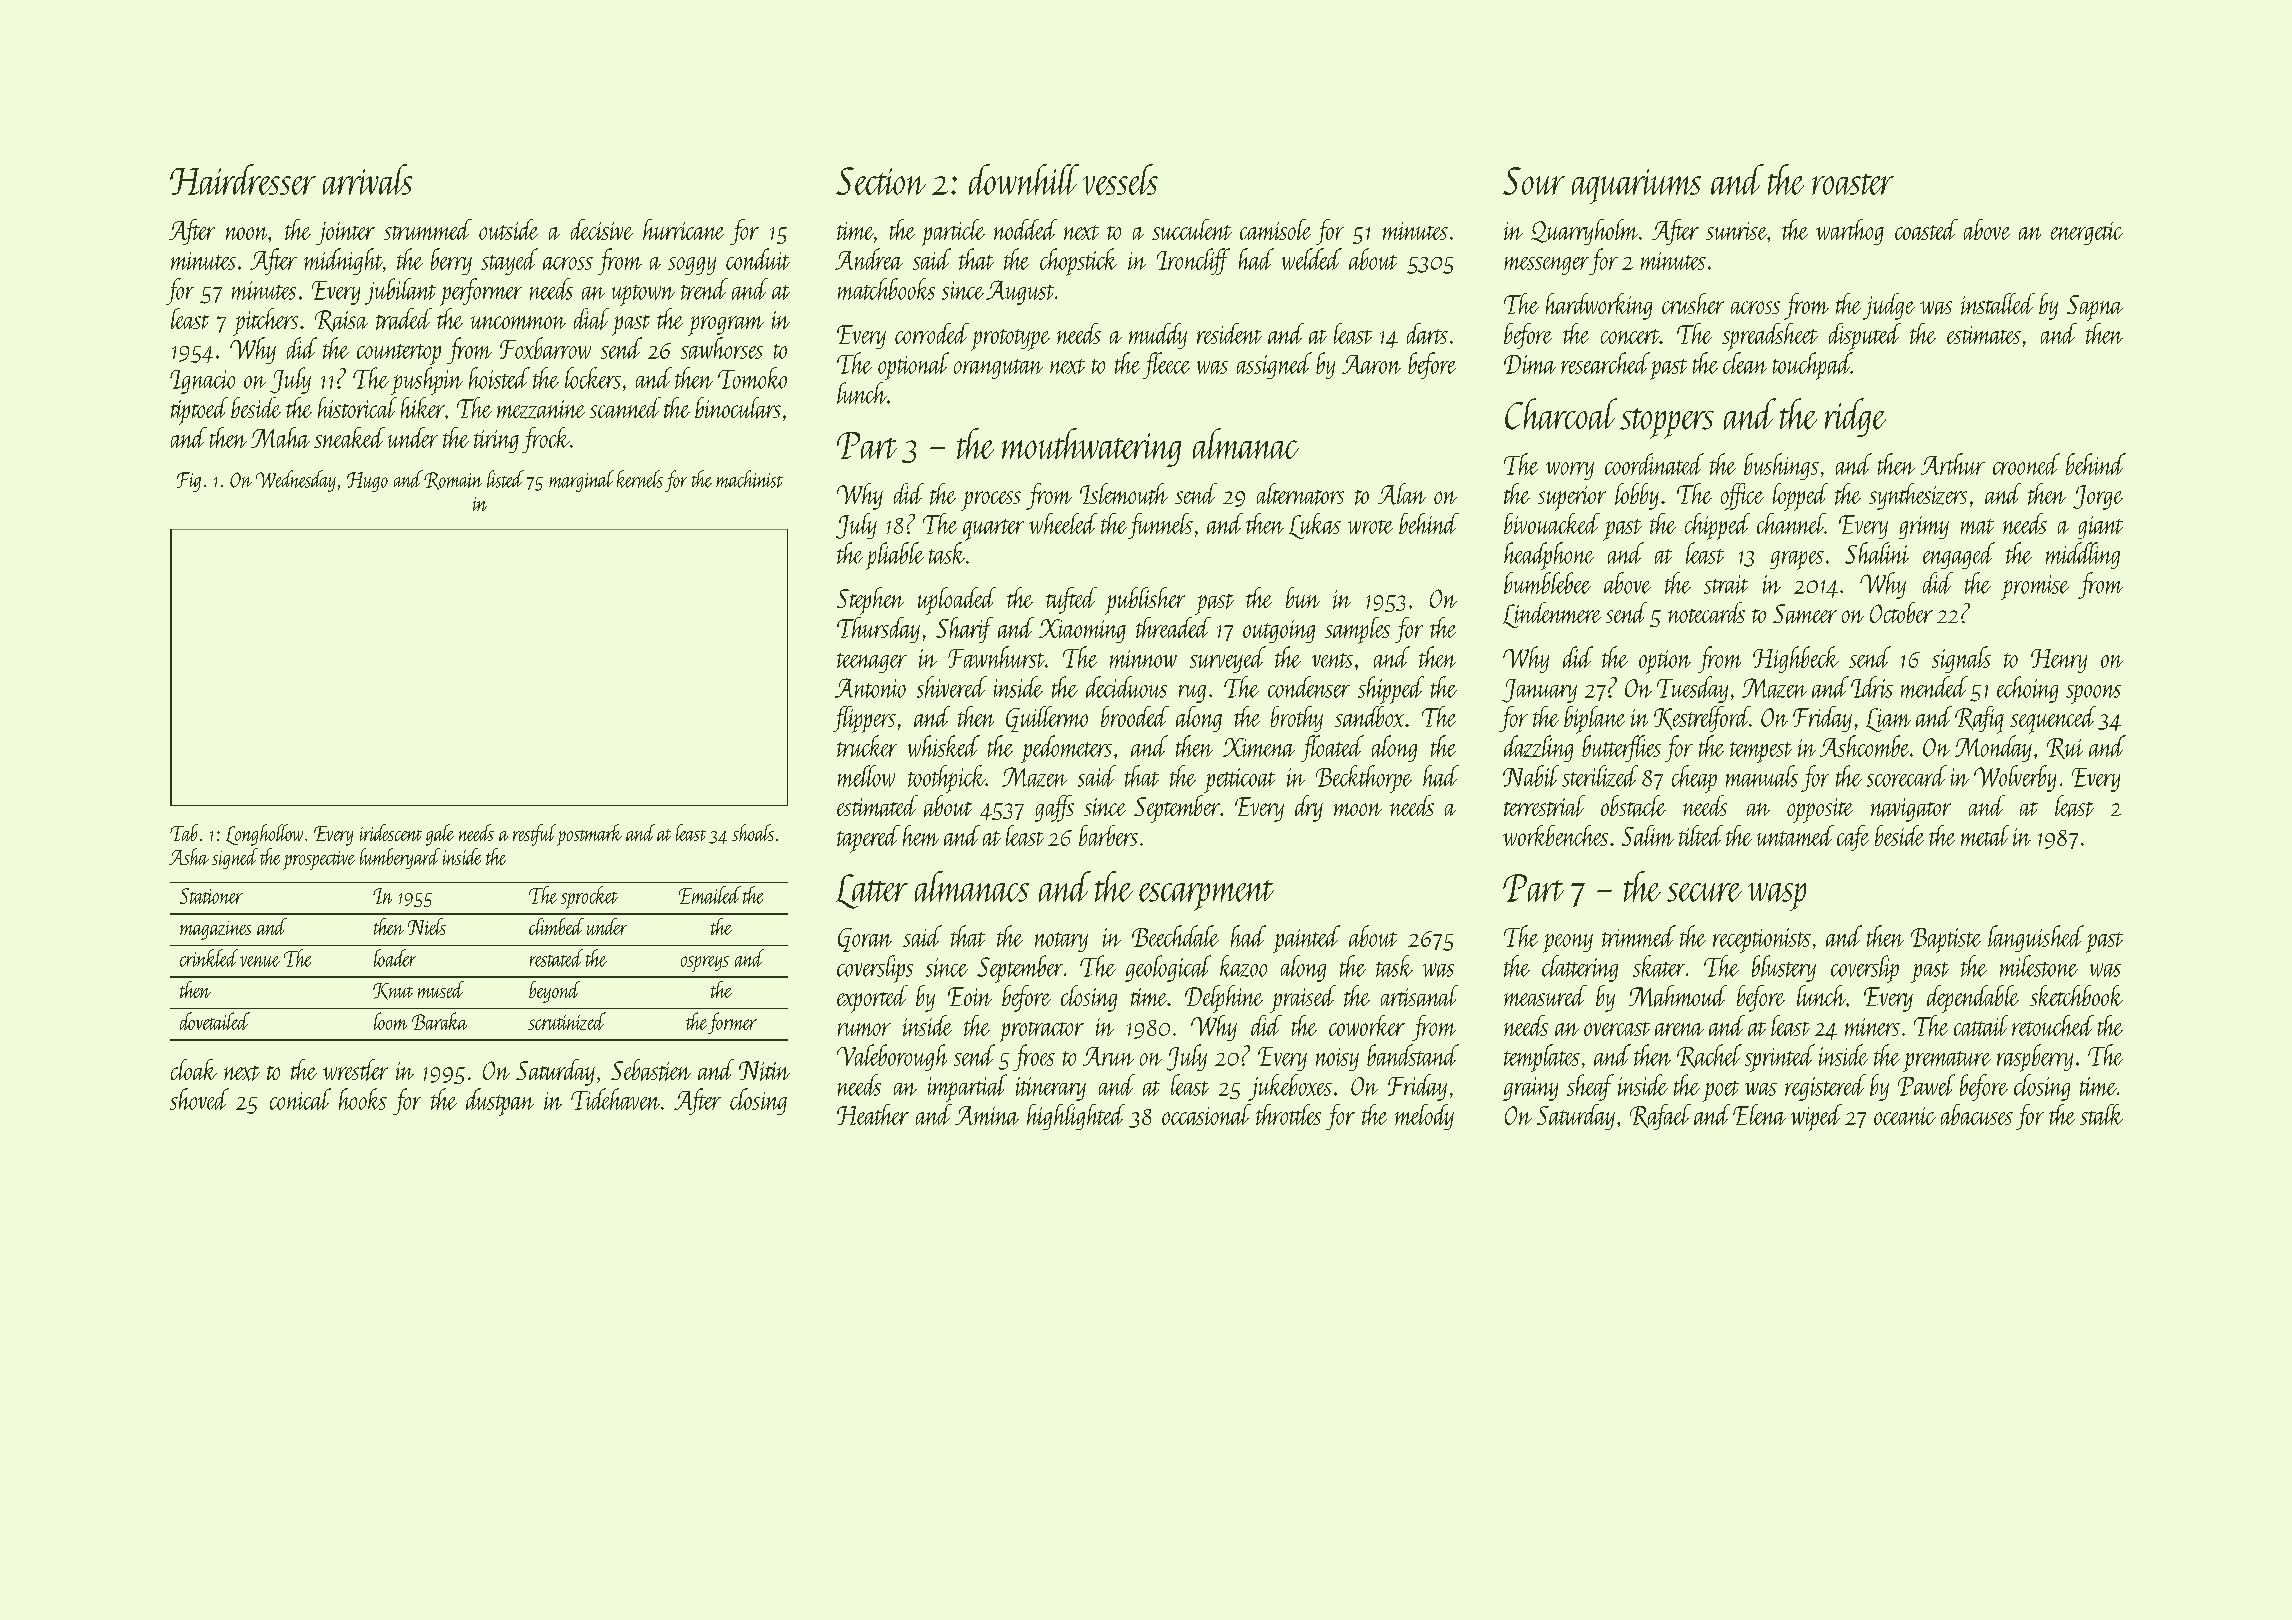  Describe the element at coordinates (1853, 184) in the screenshot. I see `roaster` at that location.
